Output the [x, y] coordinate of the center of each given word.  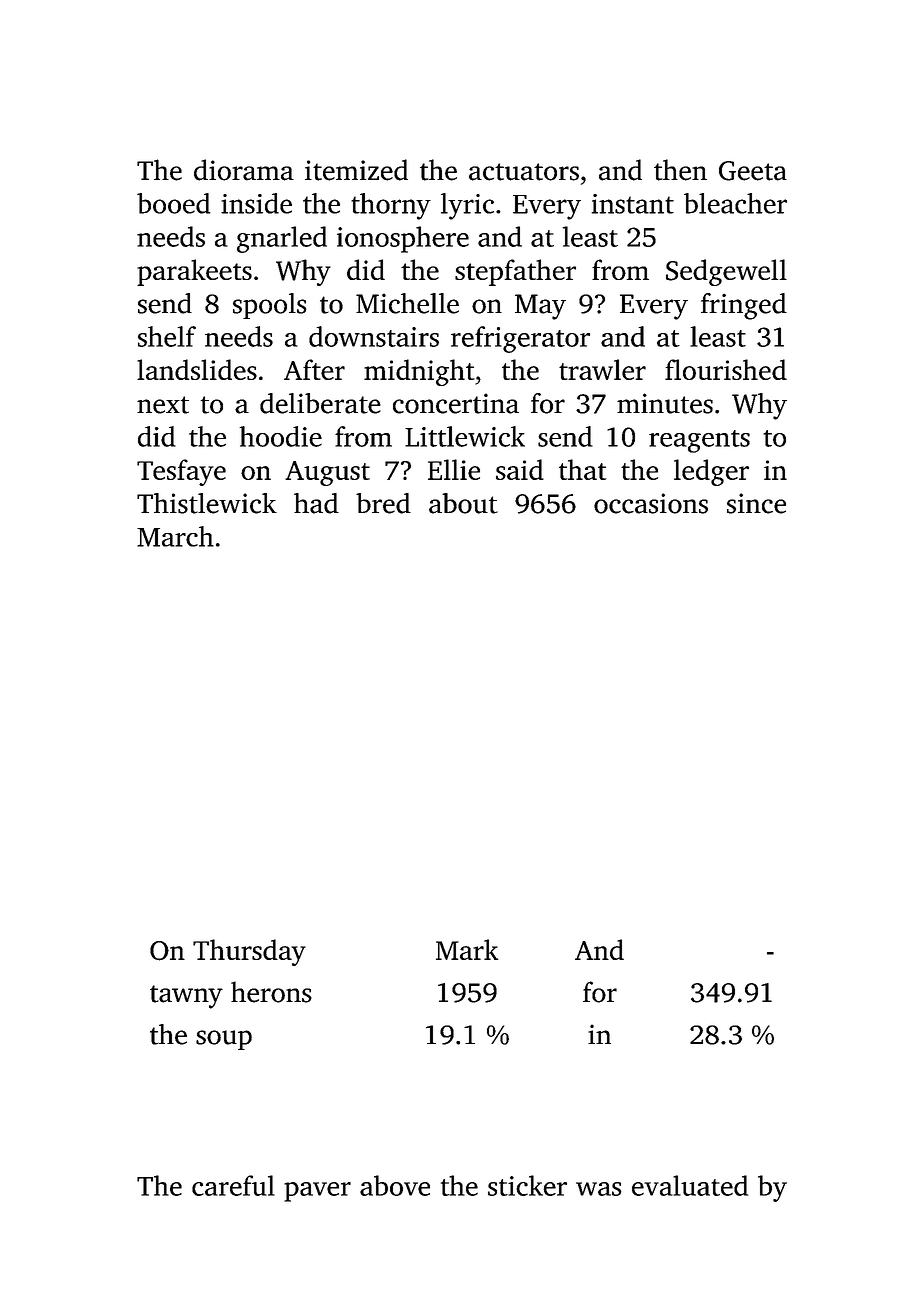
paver [317, 1192]
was [599, 1189]
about [463, 503]
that [582, 469]
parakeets [194, 272]
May [540, 307]
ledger [711, 472]
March [175, 536]
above [395, 1185]
